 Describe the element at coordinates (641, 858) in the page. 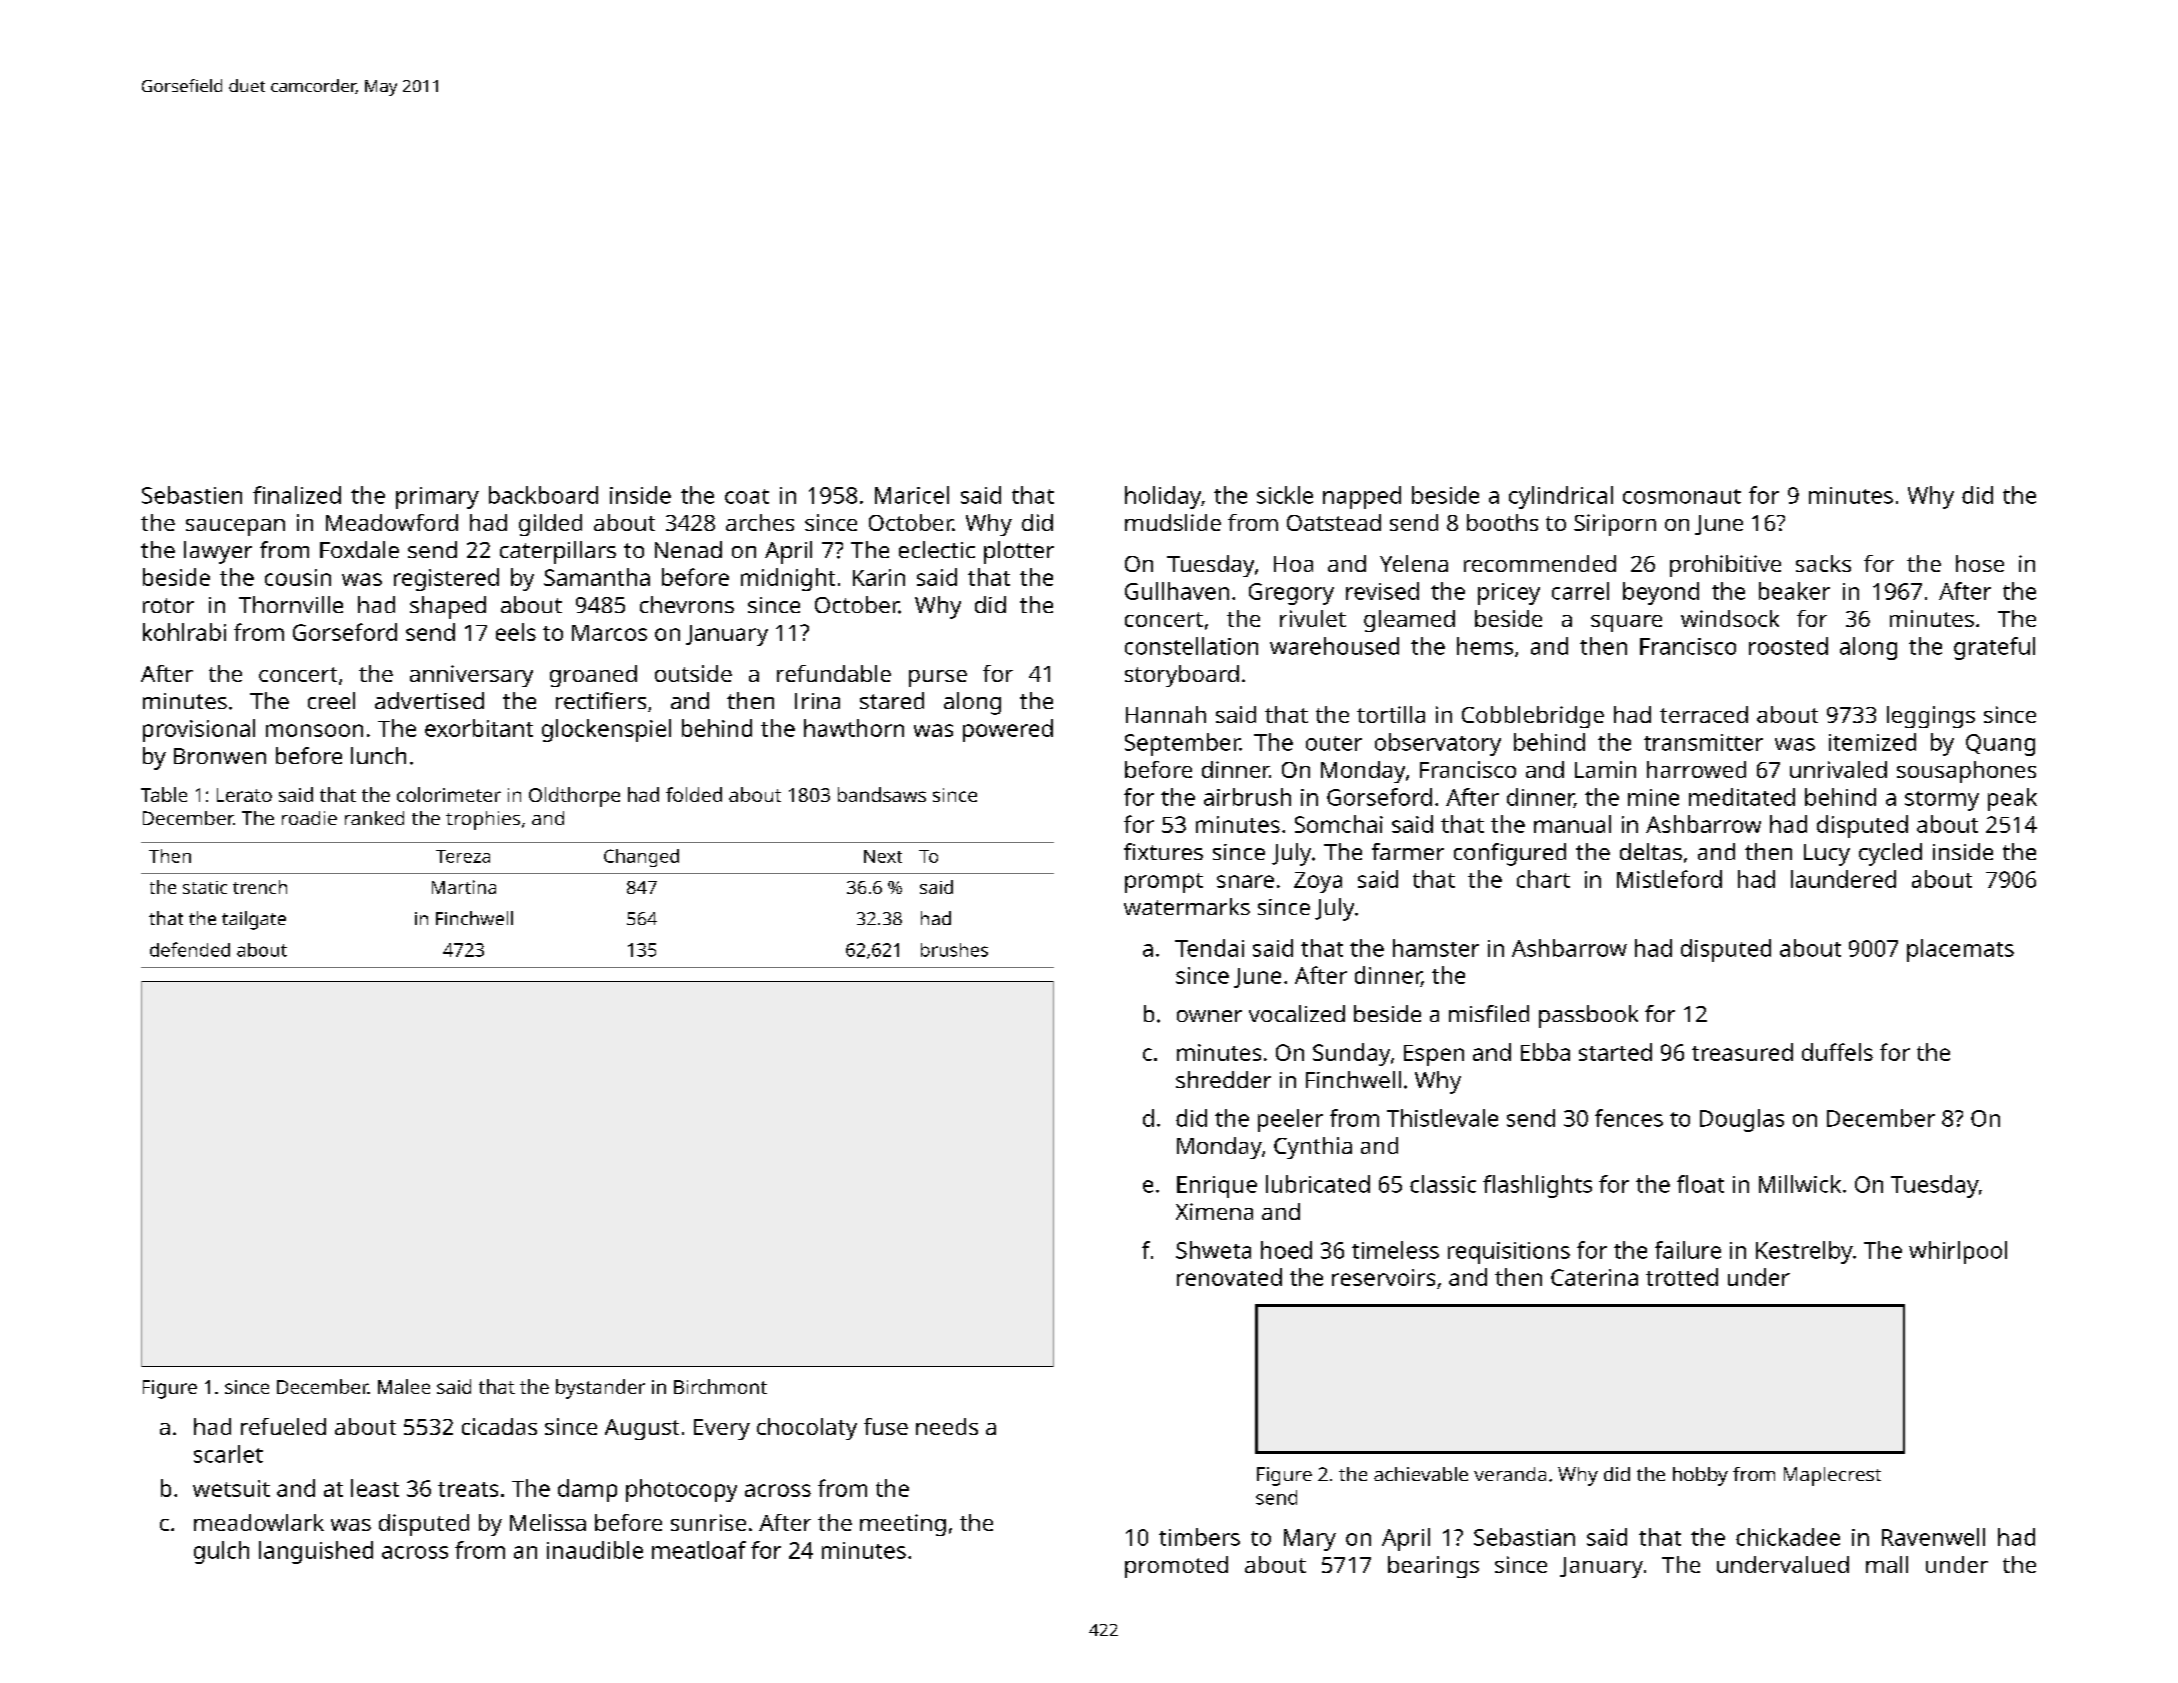

I see `Changed` at that location.
